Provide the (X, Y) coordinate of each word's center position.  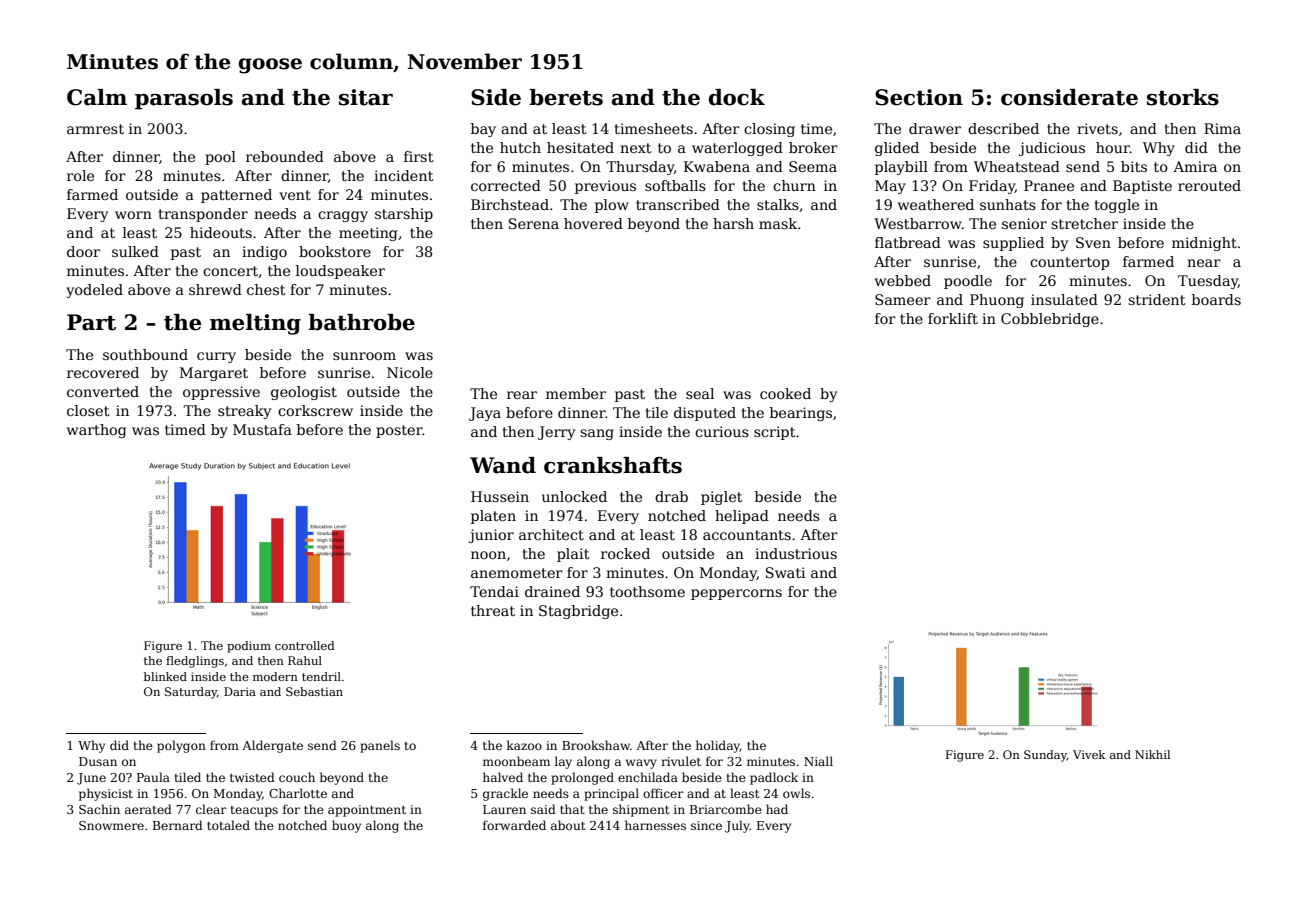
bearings (801, 414)
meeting (368, 234)
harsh (733, 223)
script (775, 433)
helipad (742, 517)
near (1204, 263)
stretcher (1084, 223)
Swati (785, 572)
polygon (181, 746)
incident (404, 175)
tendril (321, 676)
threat (493, 610)
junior (491, 536)
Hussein (500, 496)
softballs (675, 185)
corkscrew (315, 410)
